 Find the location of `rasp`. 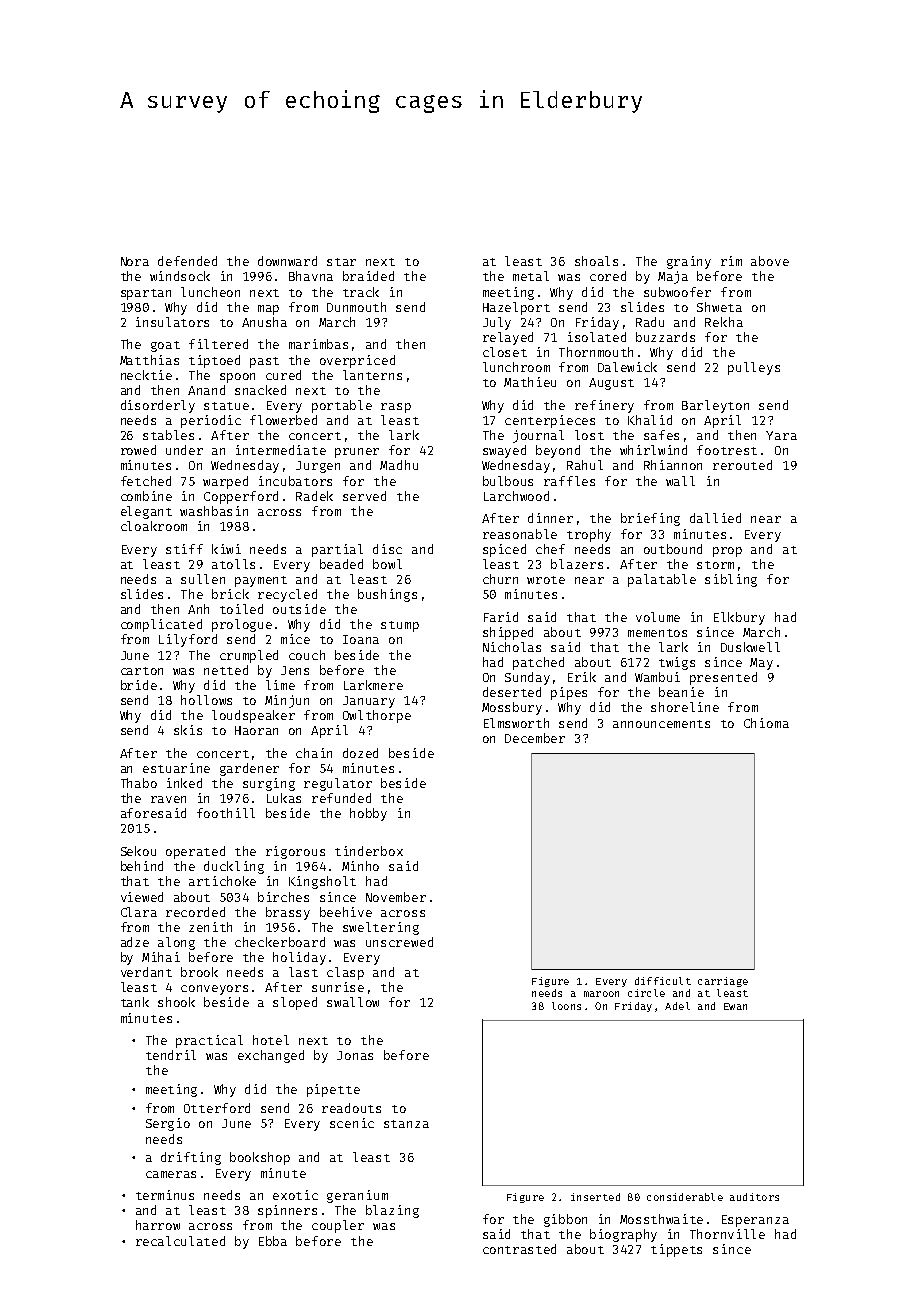

rasp is located at coordinates (396, 408).
